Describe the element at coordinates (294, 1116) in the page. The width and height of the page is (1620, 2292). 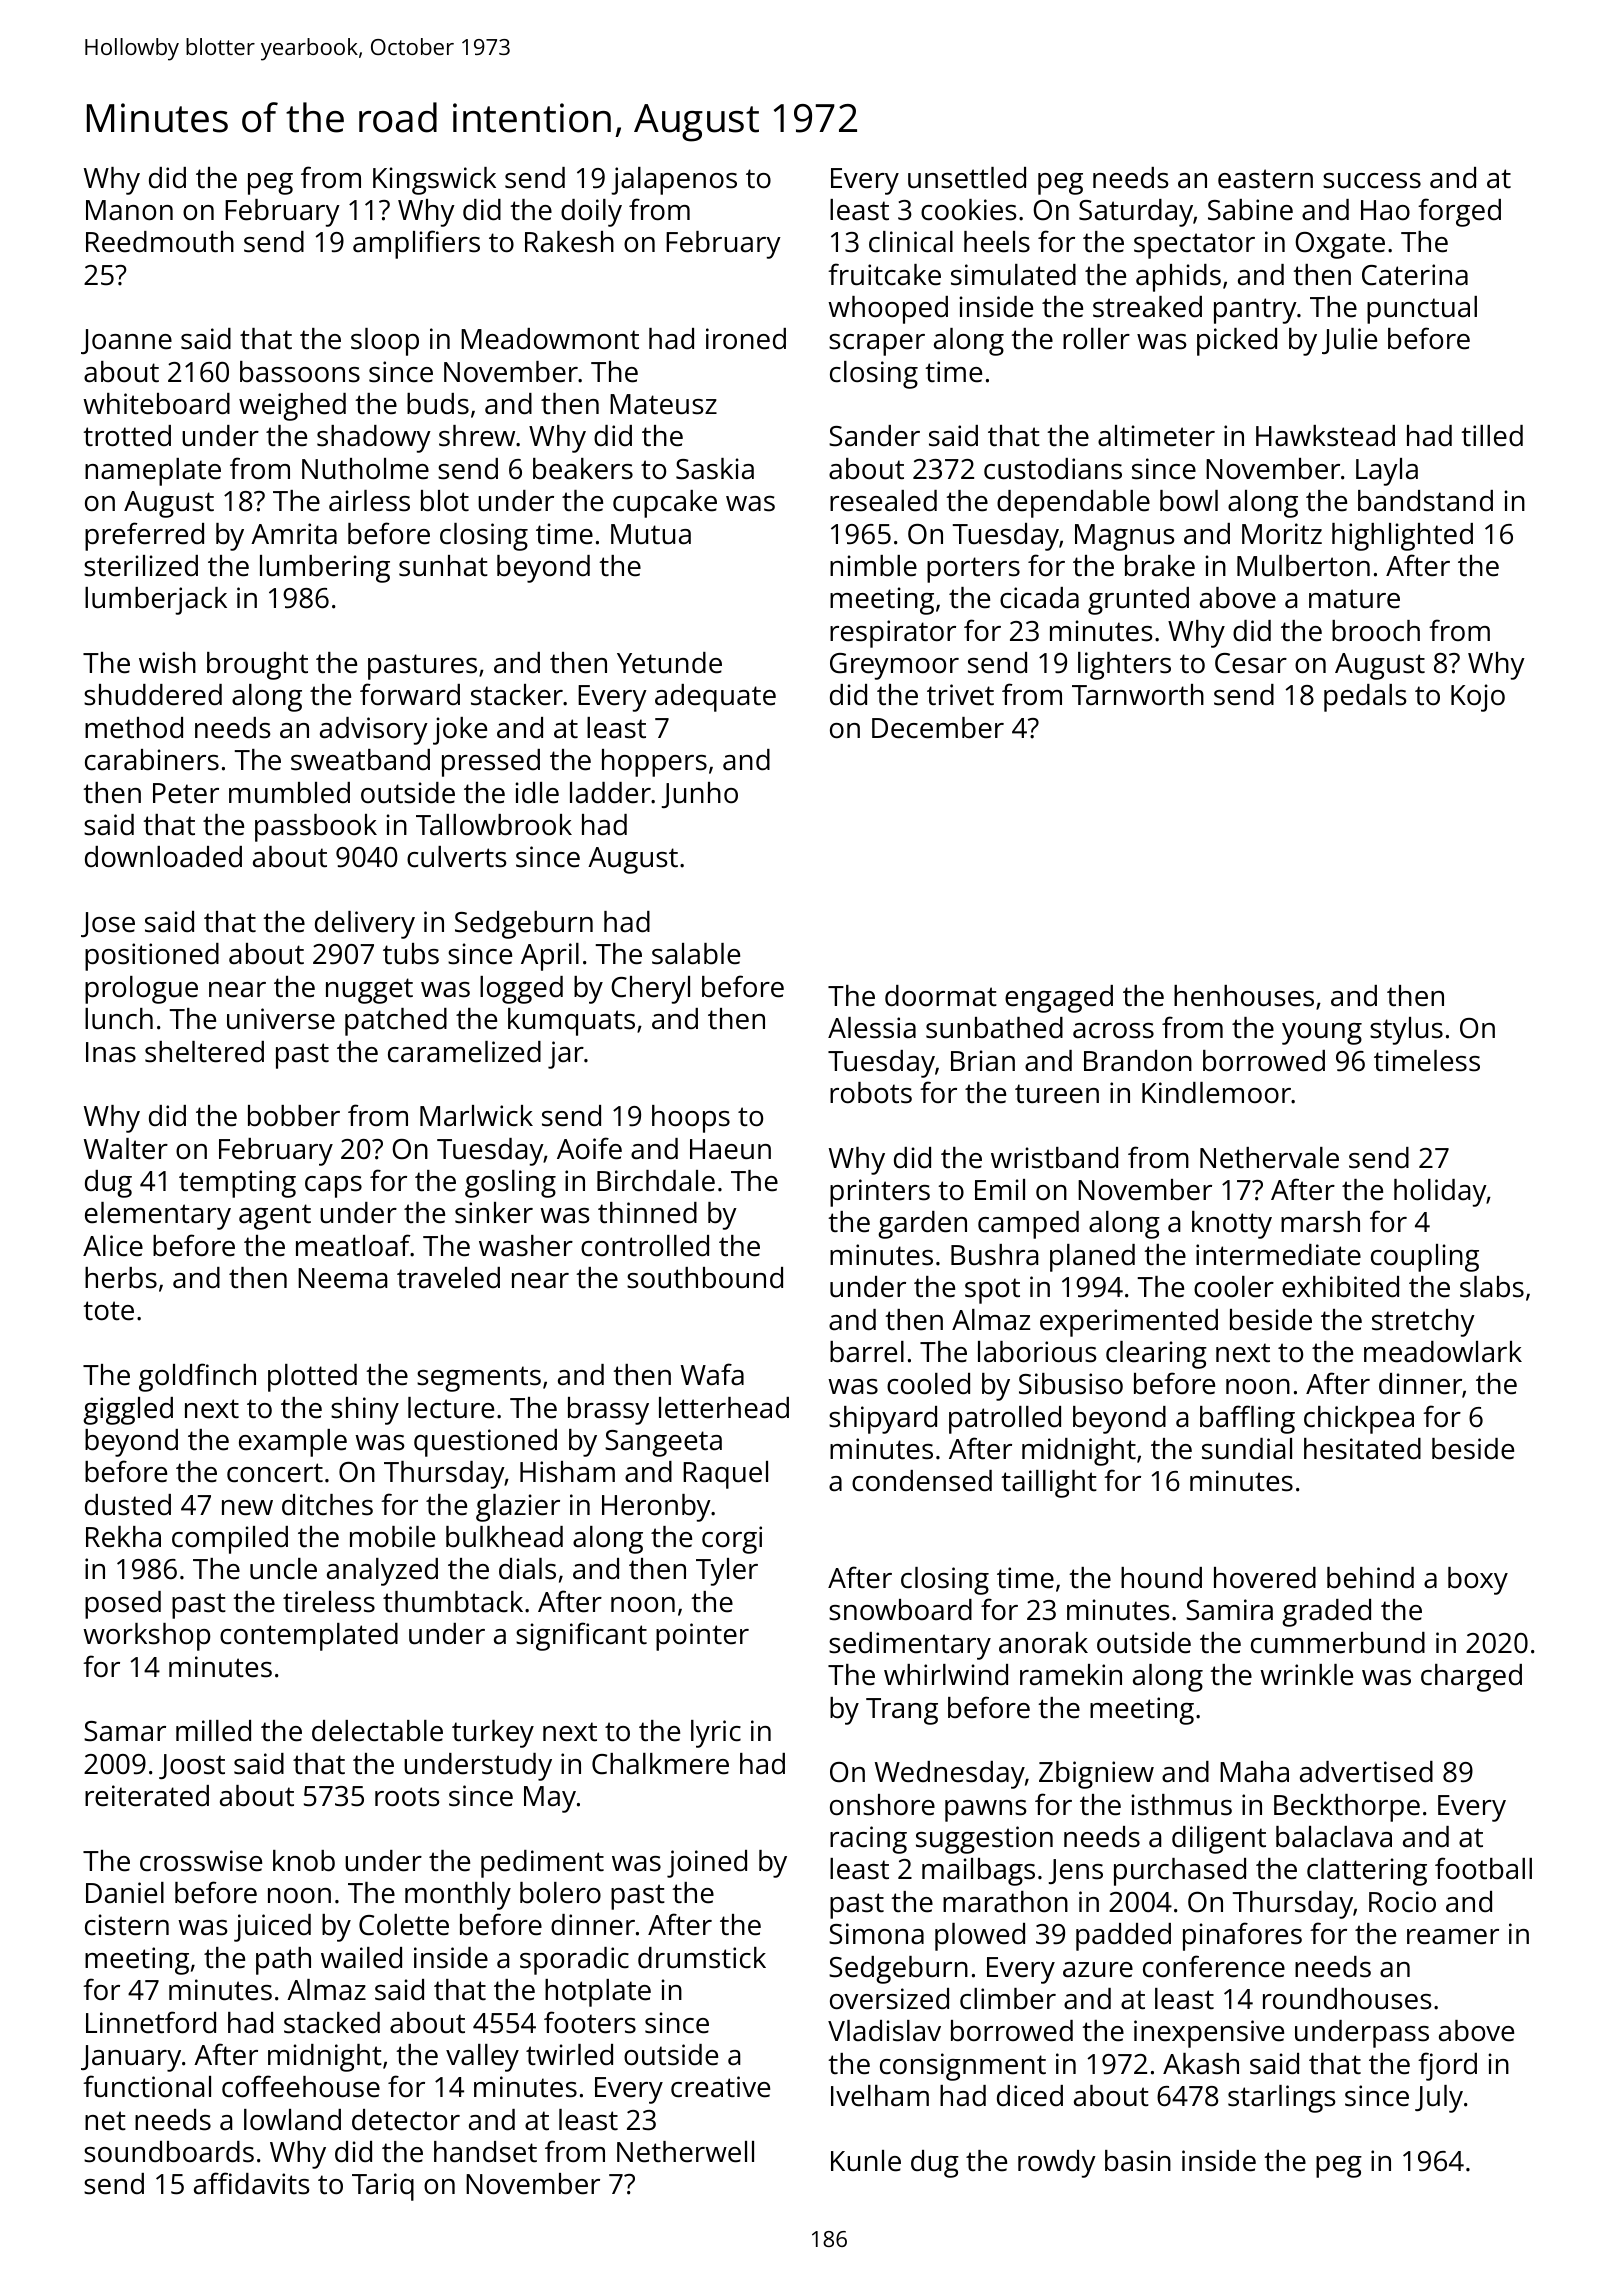
I see `bobber` at that location.
